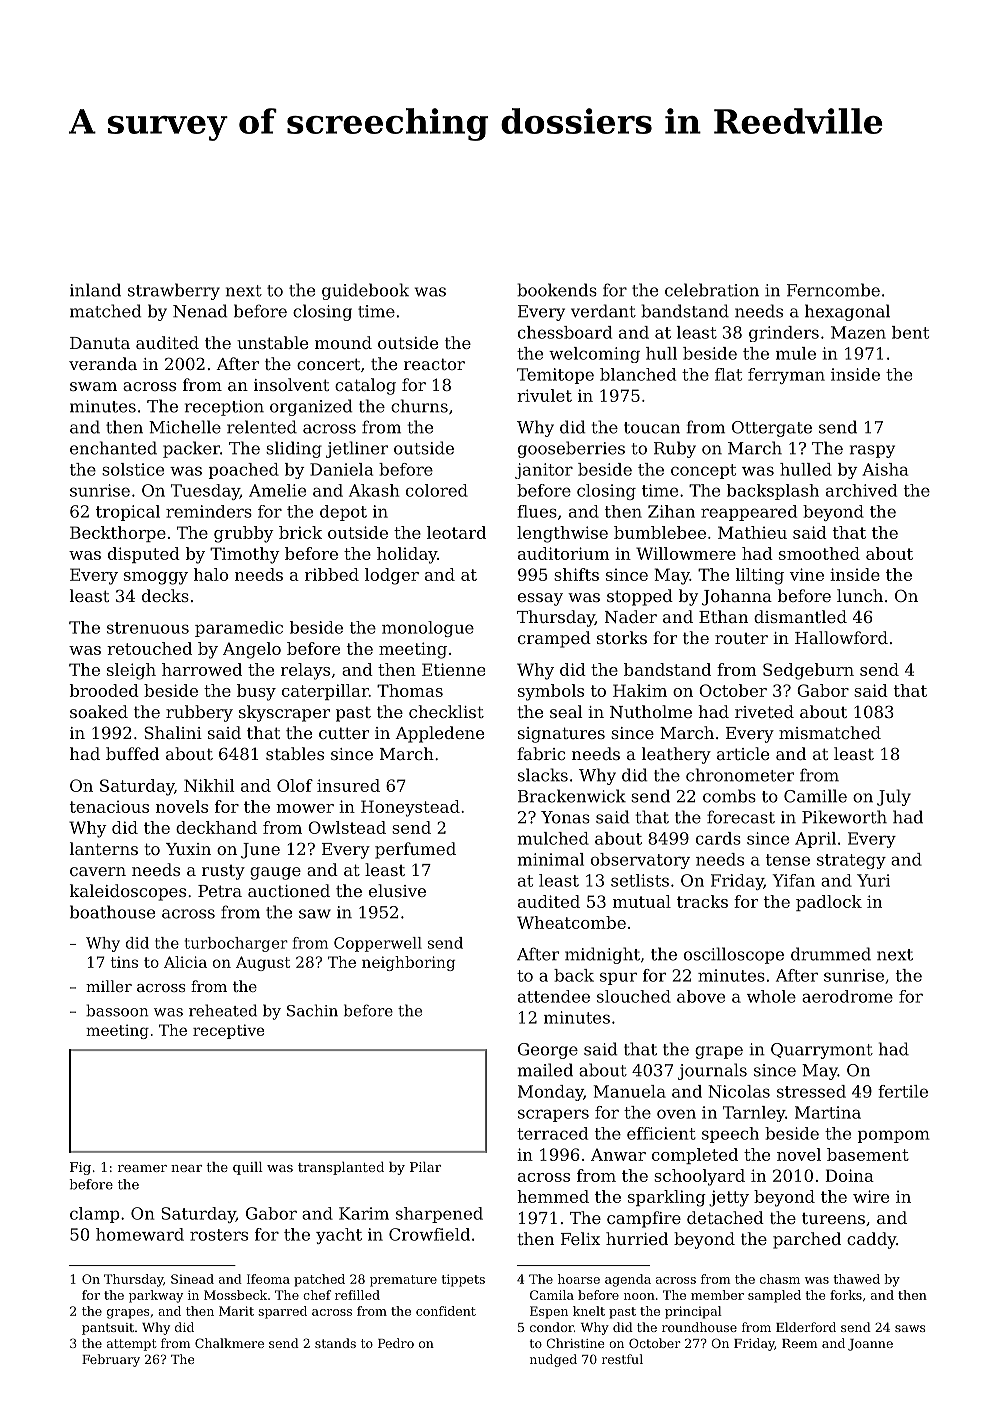 Image resolution: width=1004 pixels, height=1426 pixels. Describe the element at coordinates (894, 797) in the screenshot. I see `July` at that location.
